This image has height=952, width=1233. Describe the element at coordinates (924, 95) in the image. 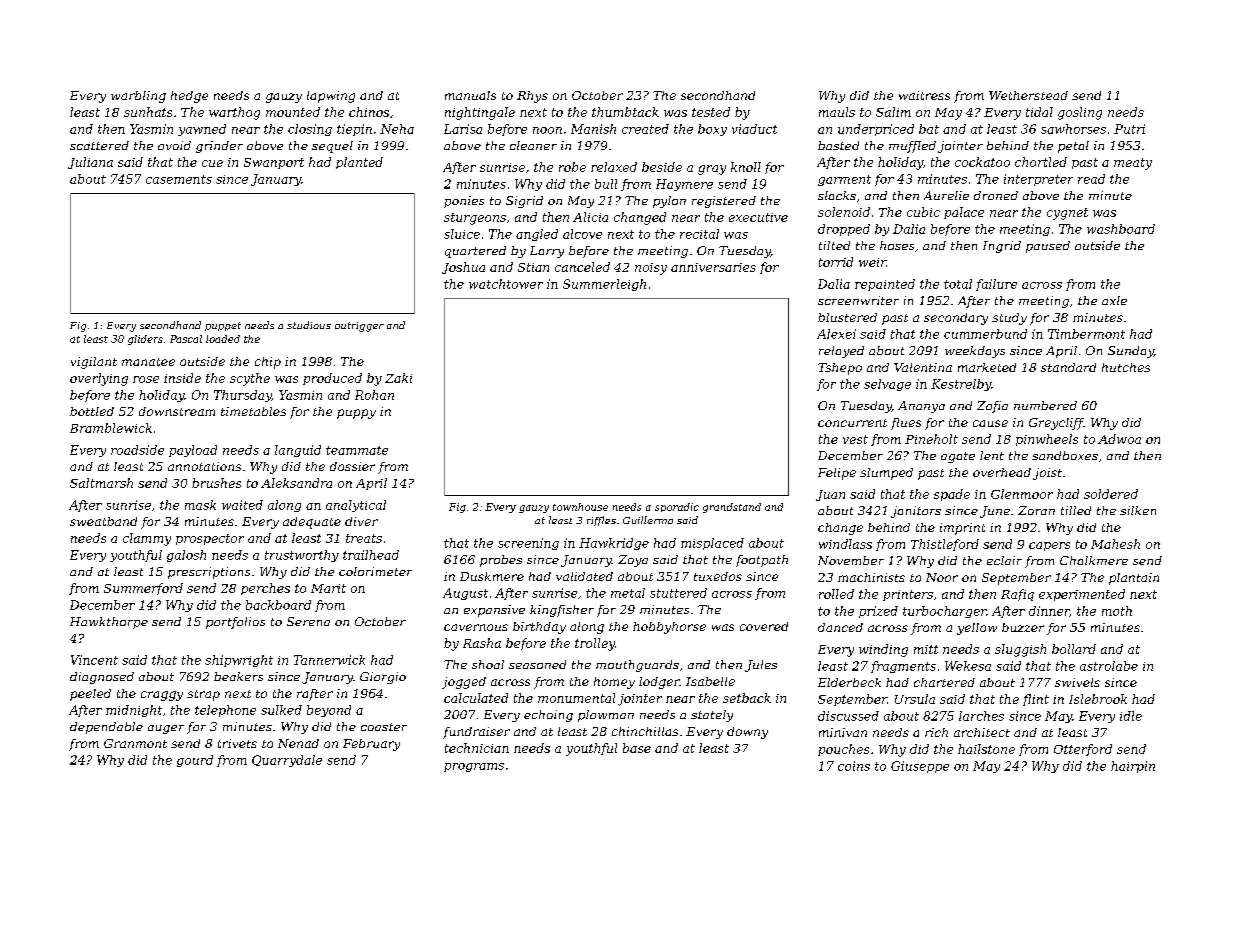

I see `waitress` at that location.
